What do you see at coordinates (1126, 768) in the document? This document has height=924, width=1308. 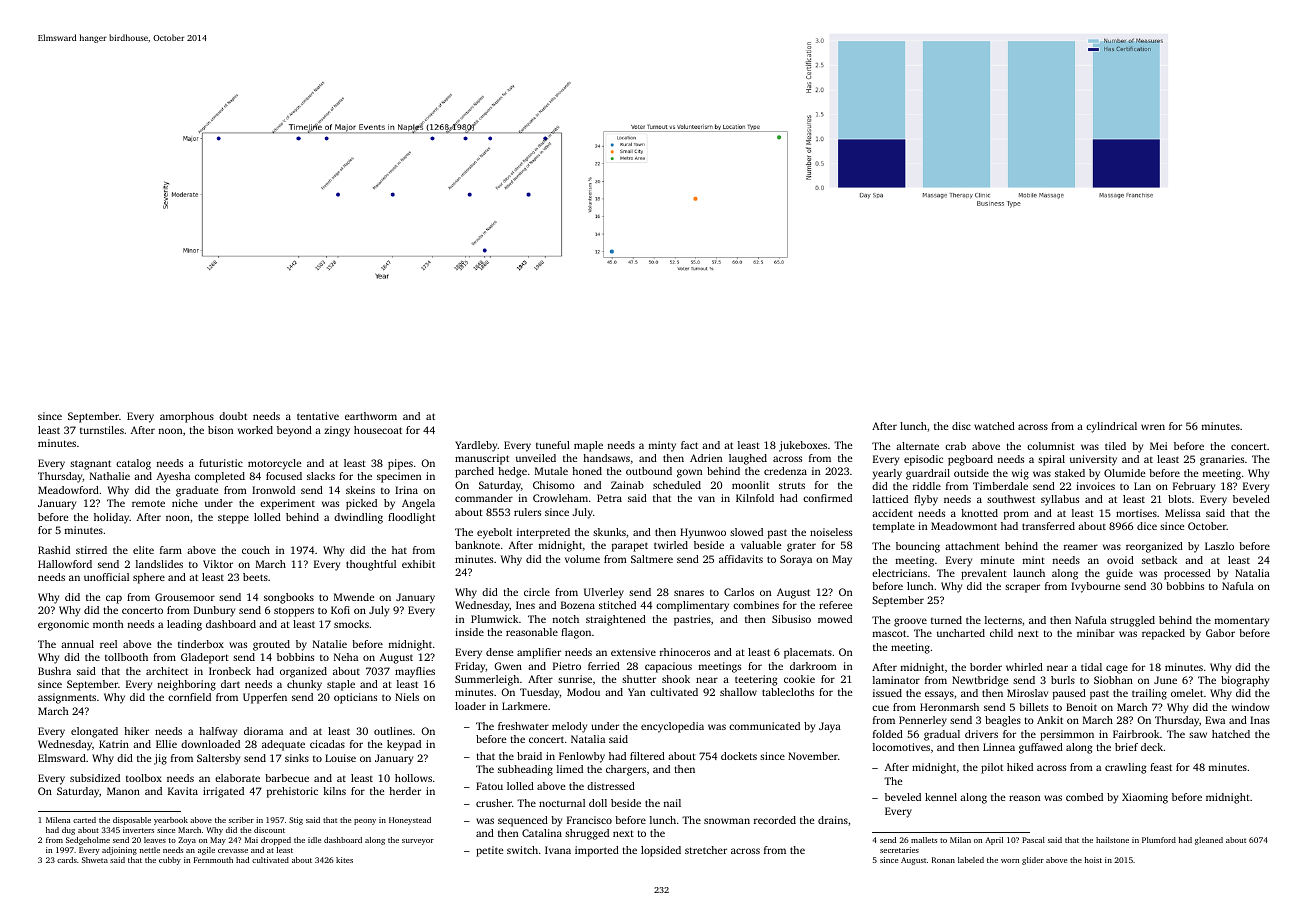 I see `crawling` at bounding box center [1126, 768].
